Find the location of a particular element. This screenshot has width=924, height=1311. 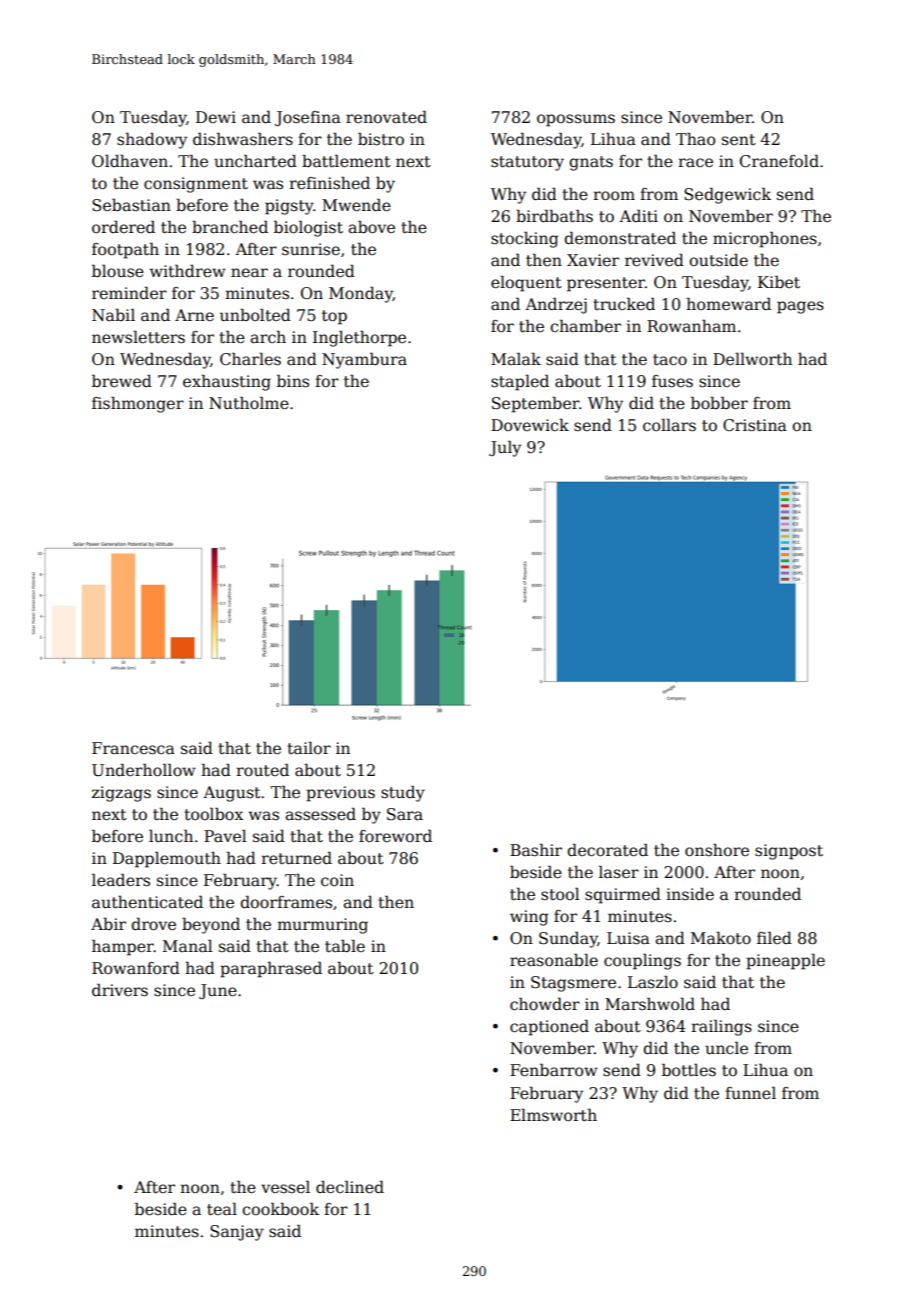

renovated is located at coordinates (386, 117).
